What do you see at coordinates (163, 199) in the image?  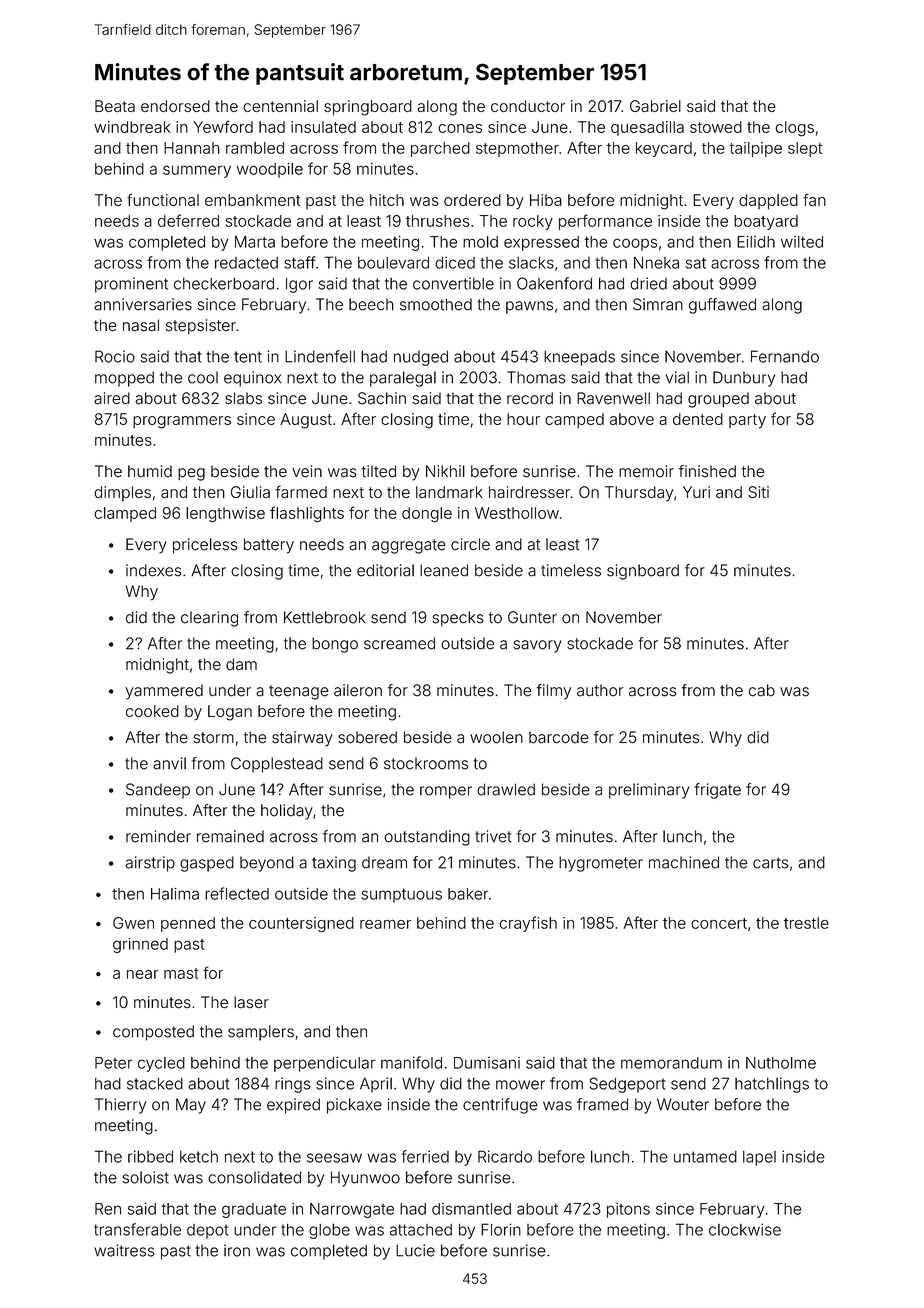 I see `functional` at bounding box center [163, 199].
